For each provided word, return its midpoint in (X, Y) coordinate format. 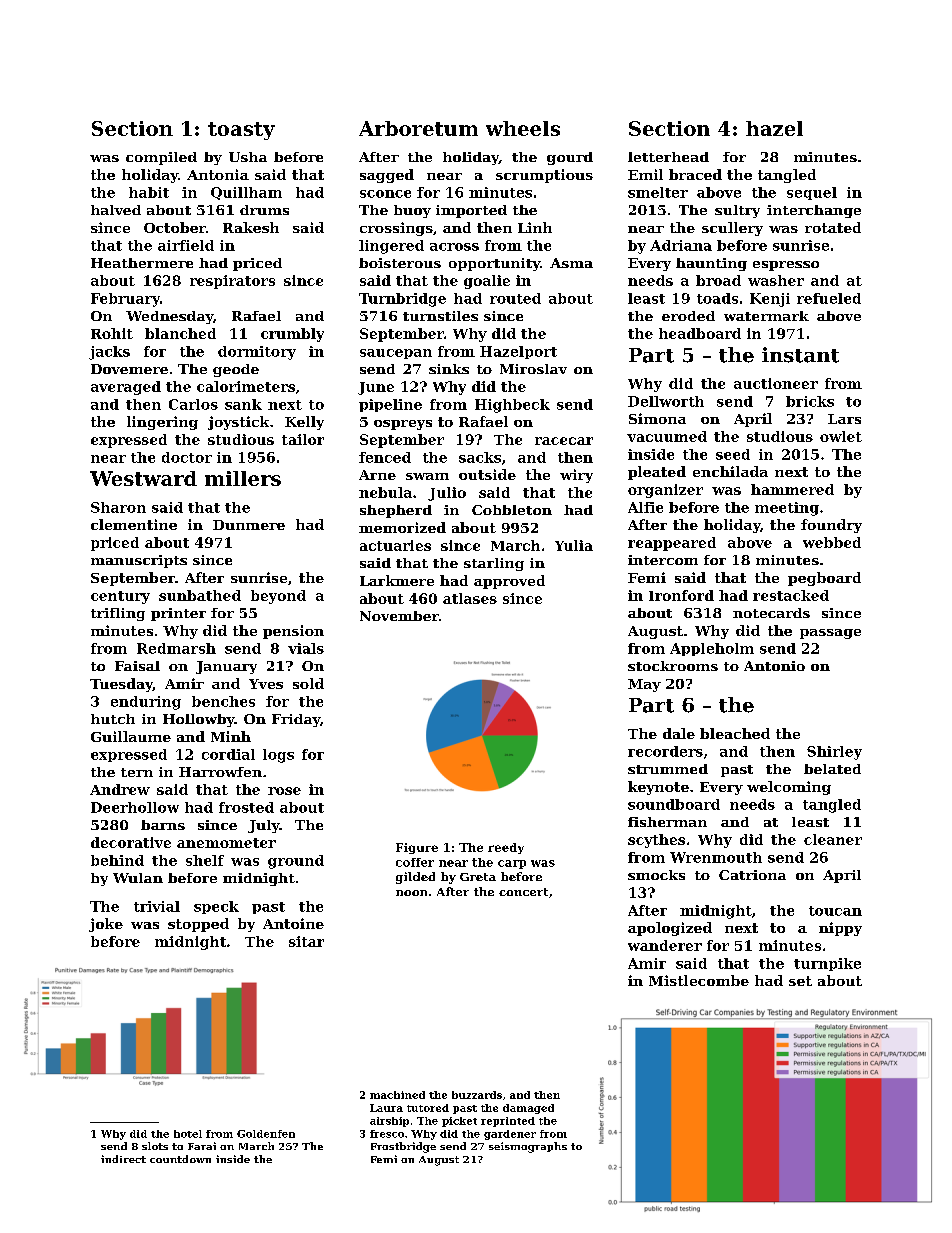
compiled (161, 158)
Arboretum (418, 128)
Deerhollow (135, 807)
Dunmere (249, 525)
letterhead (668, 157)
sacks (480, 457)
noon (411, 893)
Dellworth (666, 401)
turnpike (827, 964)
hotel (188, 1134)
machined (397, 1095)
